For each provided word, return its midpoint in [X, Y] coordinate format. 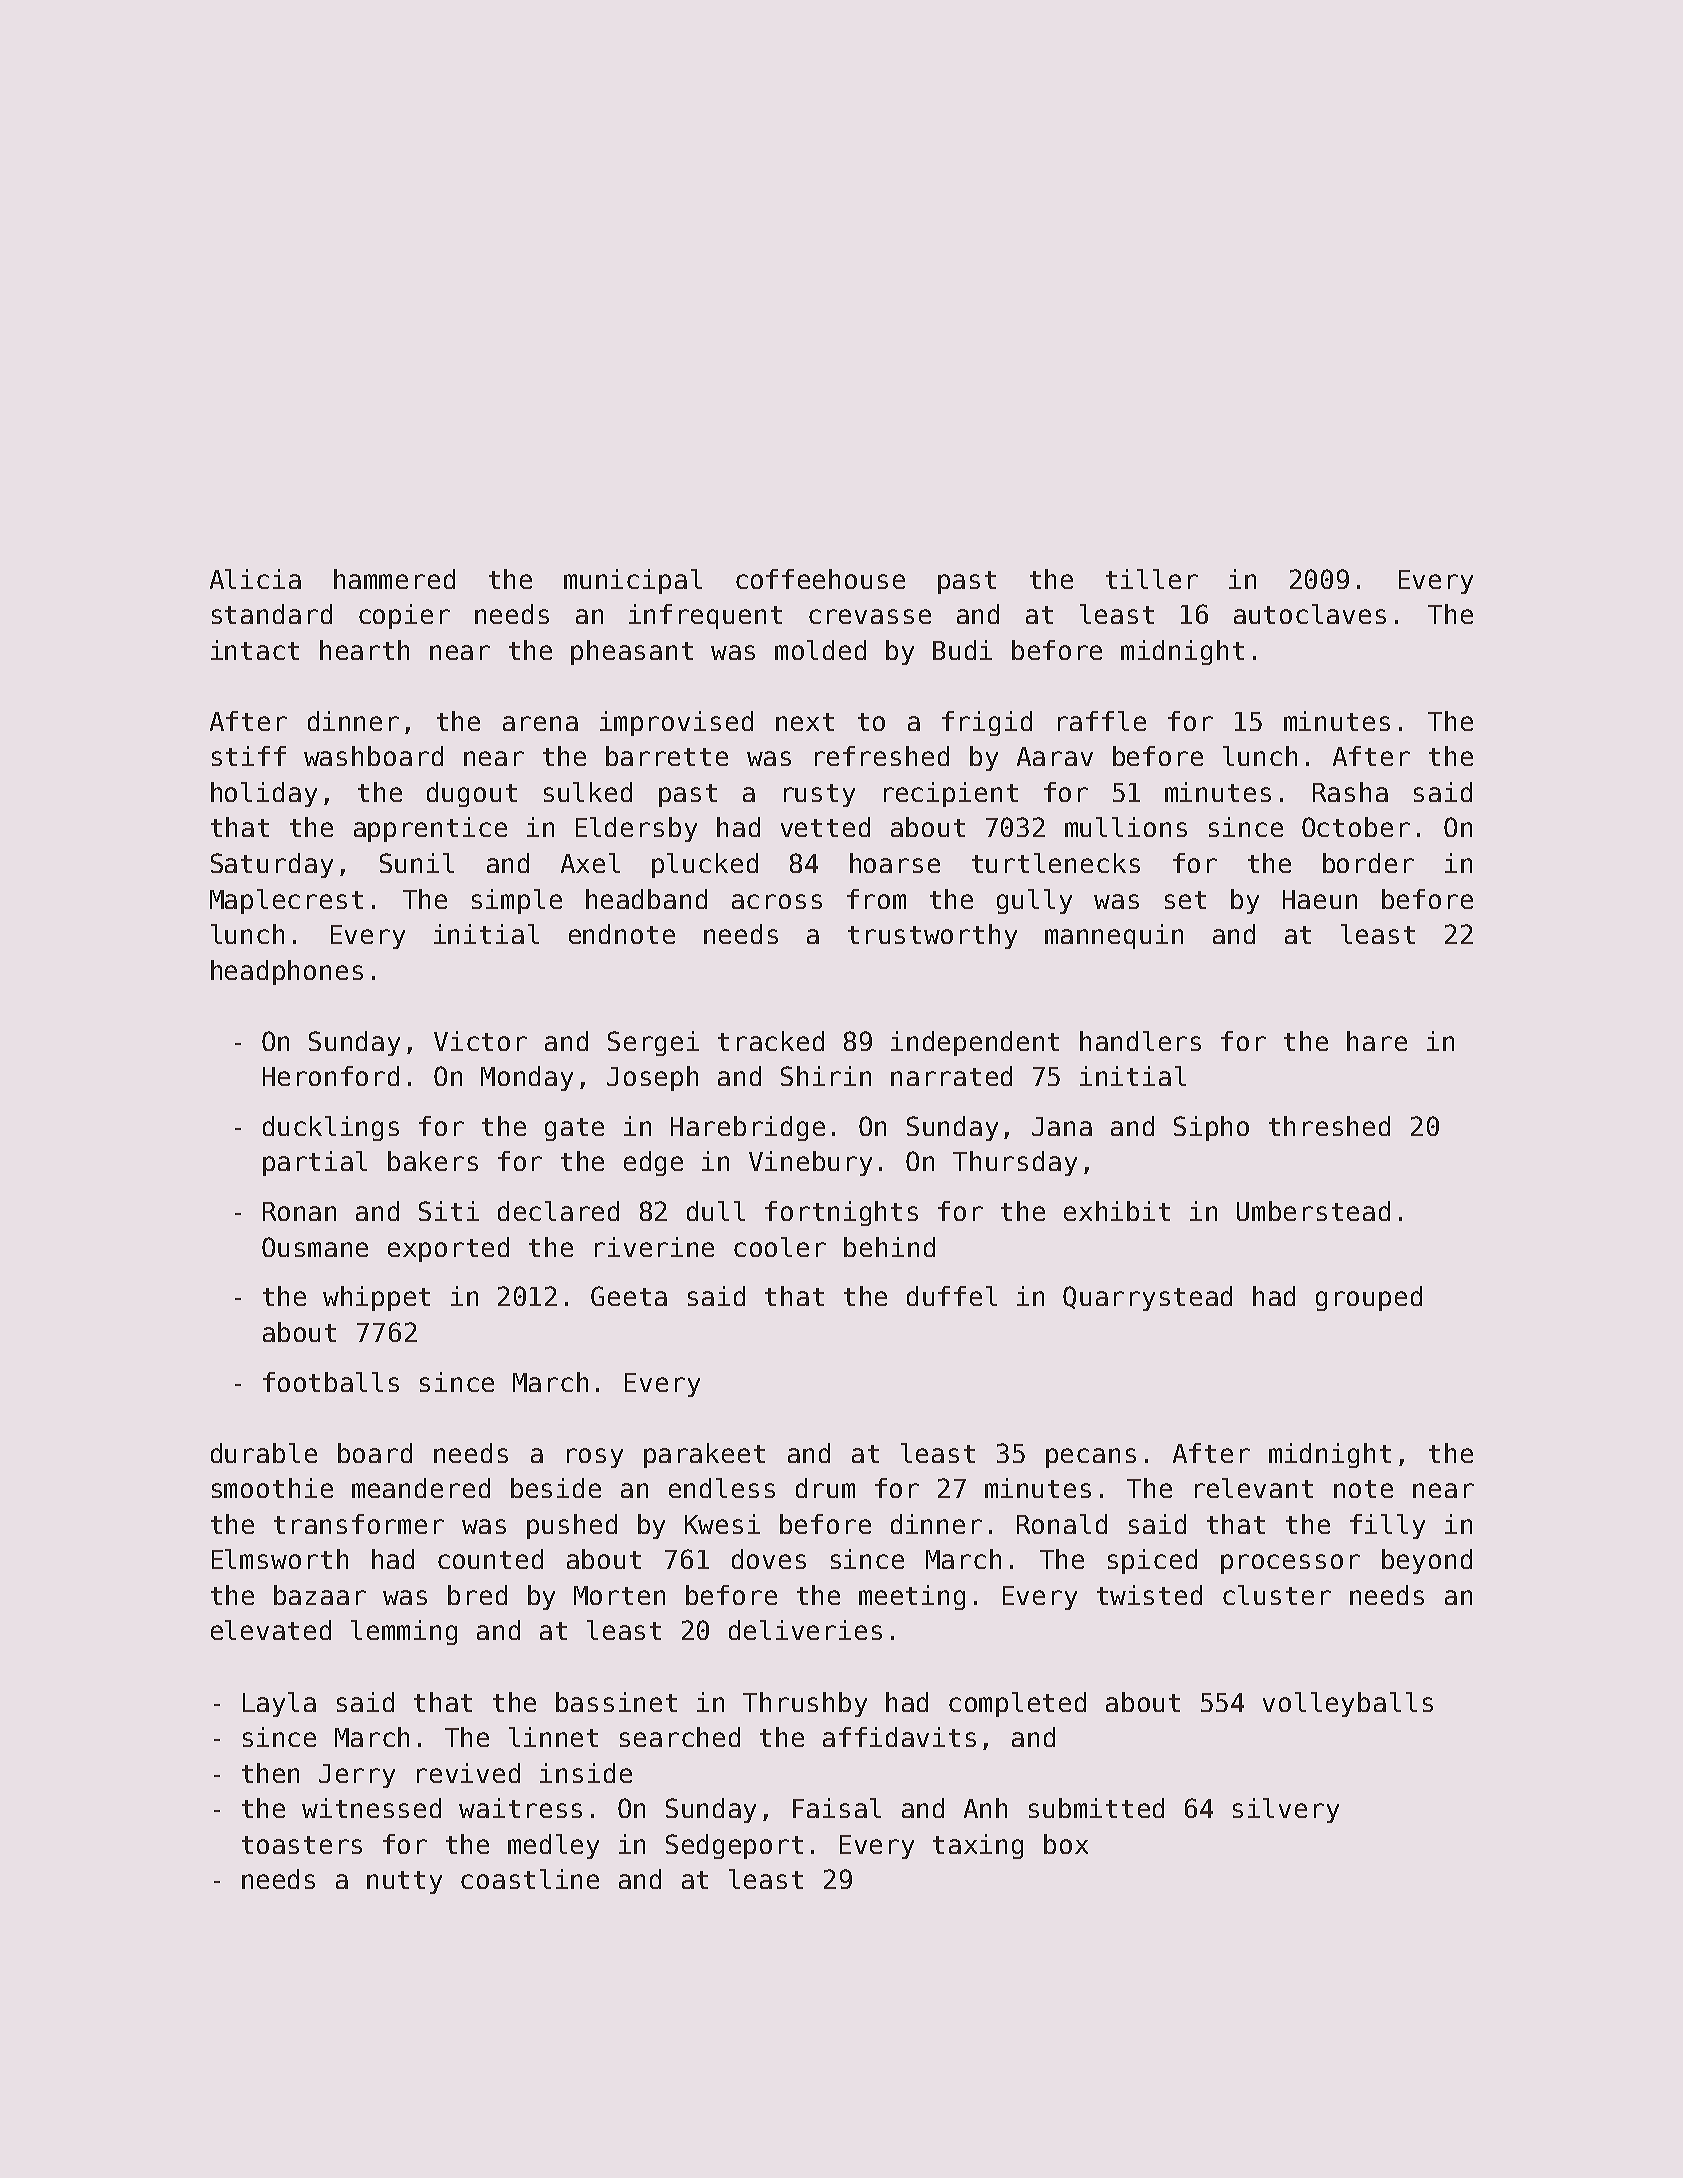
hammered [394, 579]
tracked [771, 1041]
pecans [1091, 1458]
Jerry [357, 1776]
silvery [1286, 1810]
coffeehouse [820, 579]
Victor [480, 1041]
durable [264, 1453]
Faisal [837, 1808]
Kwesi [722, 1524]
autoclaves [1310, 614]
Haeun [1320, 899]
